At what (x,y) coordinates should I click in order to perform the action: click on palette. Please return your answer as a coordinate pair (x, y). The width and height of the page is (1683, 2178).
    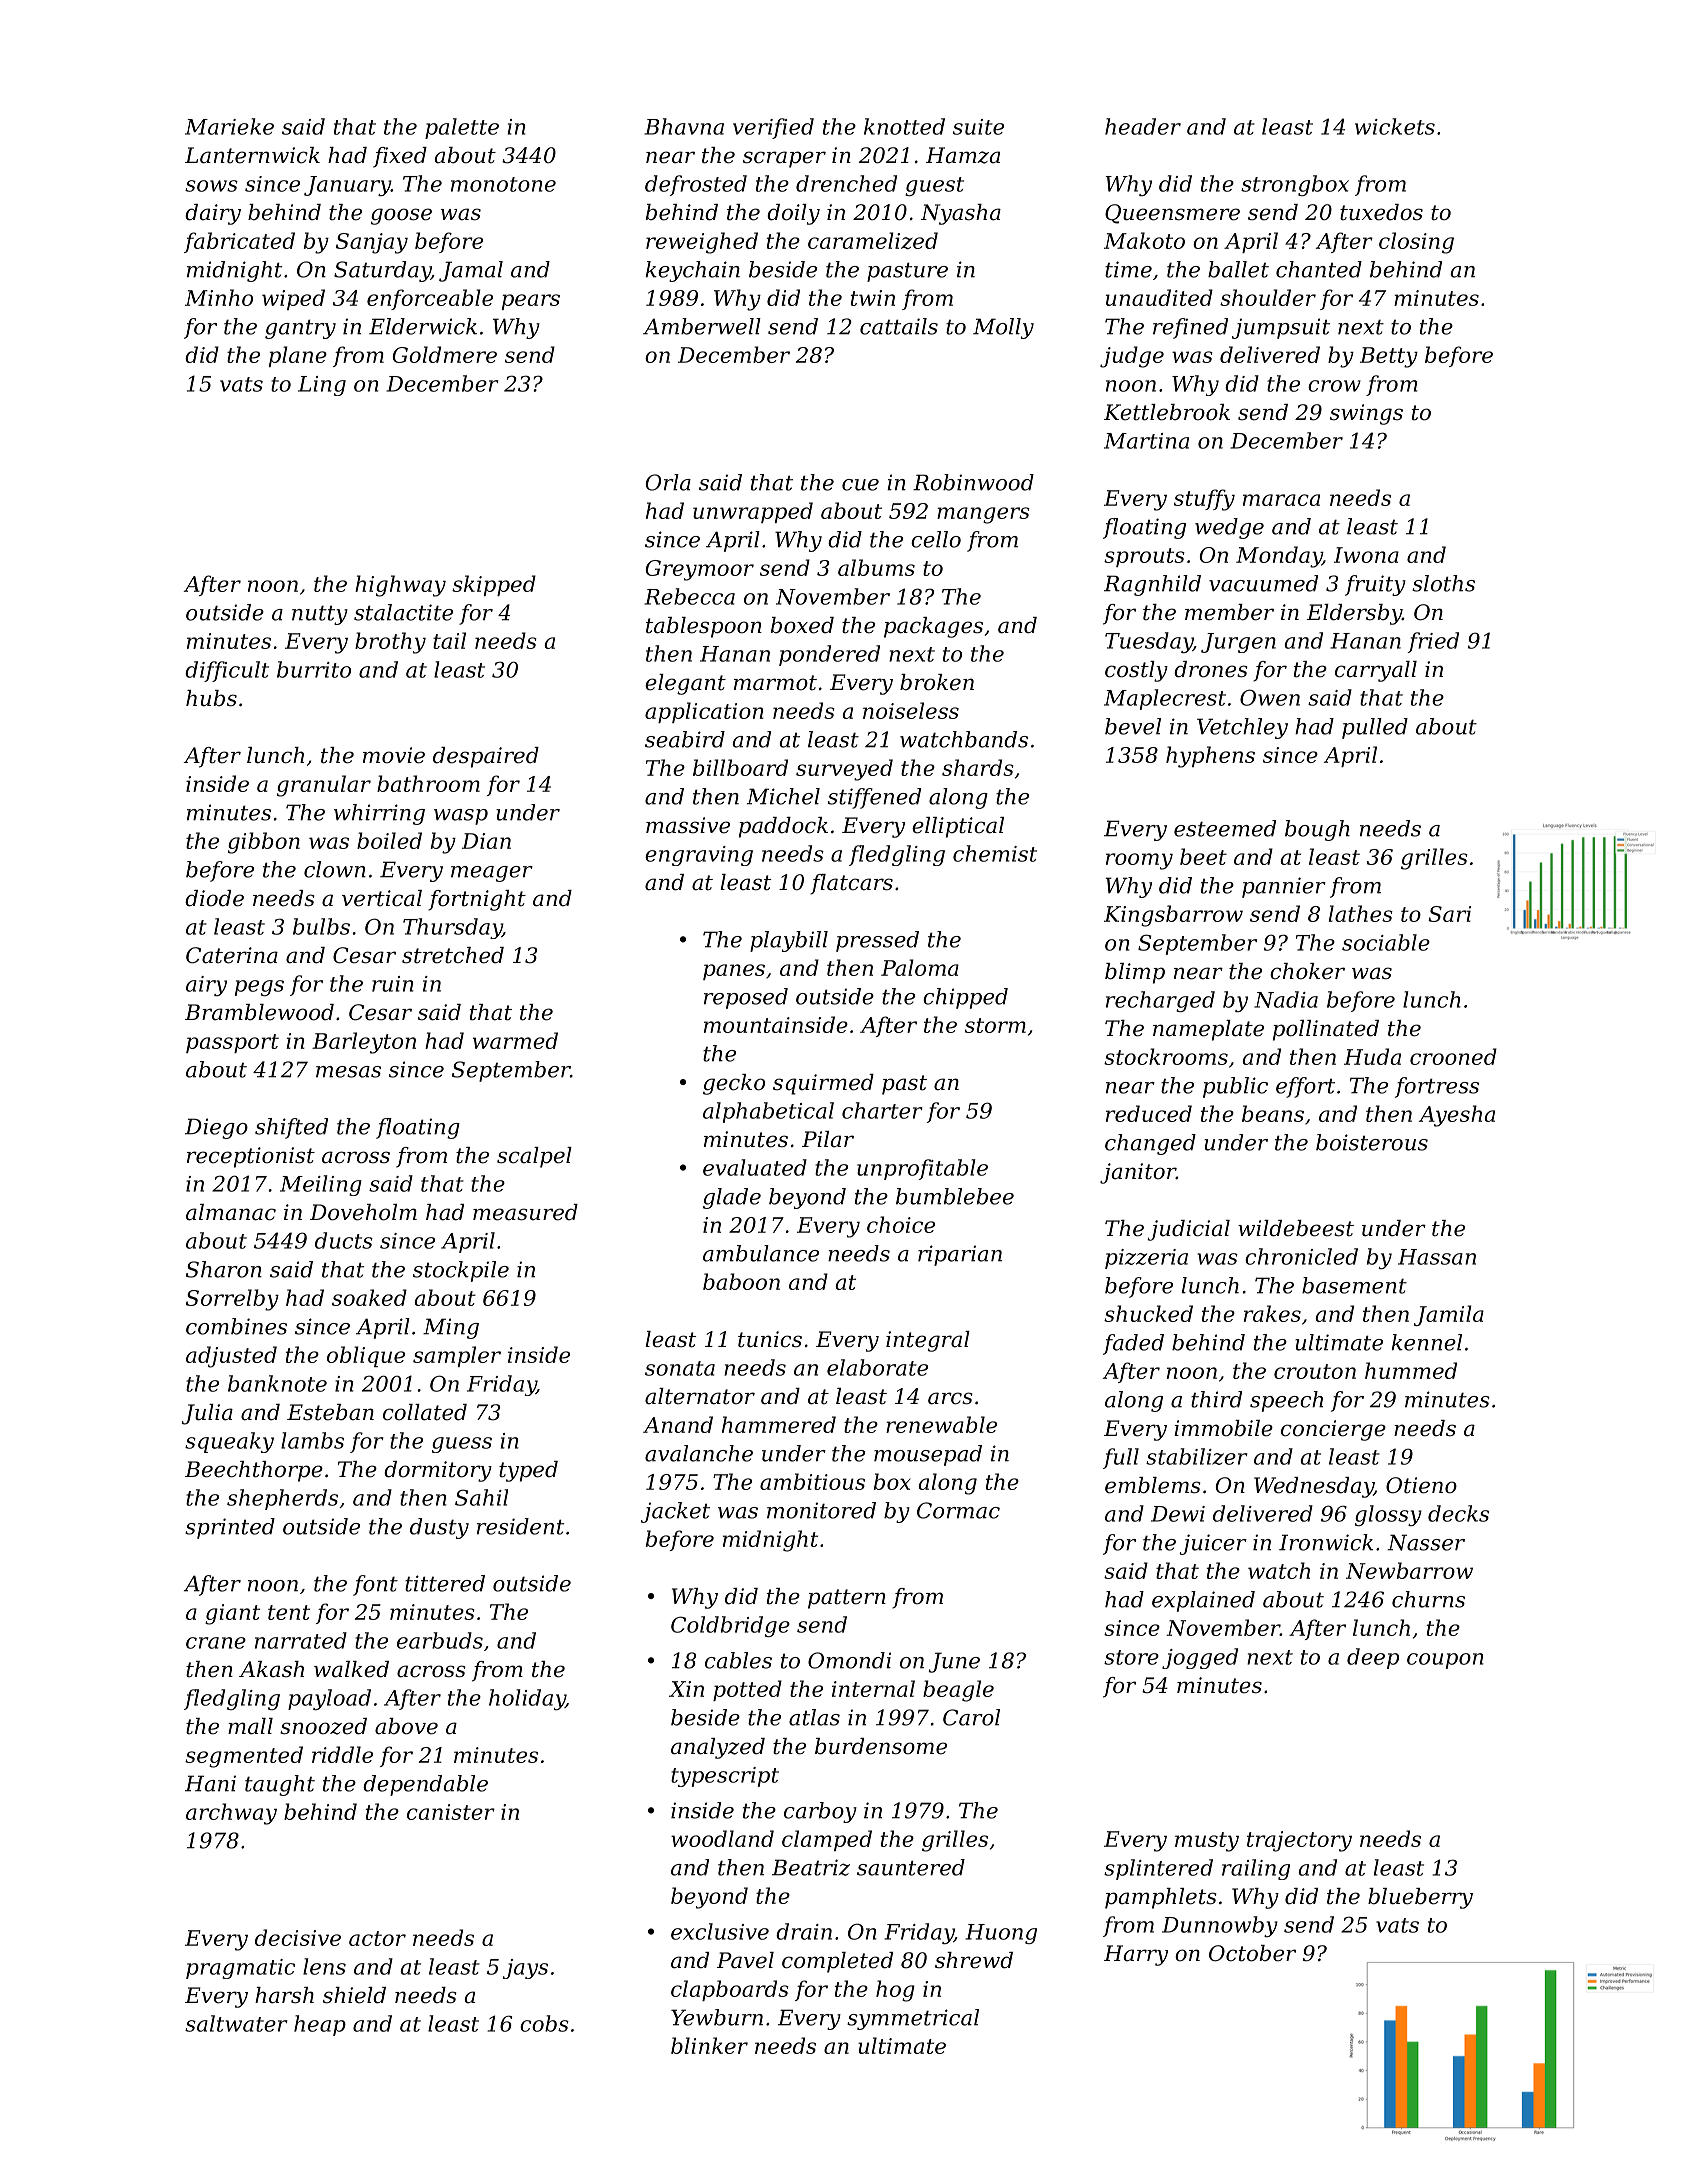
    Looking at the image, I should click on (462, 128).
